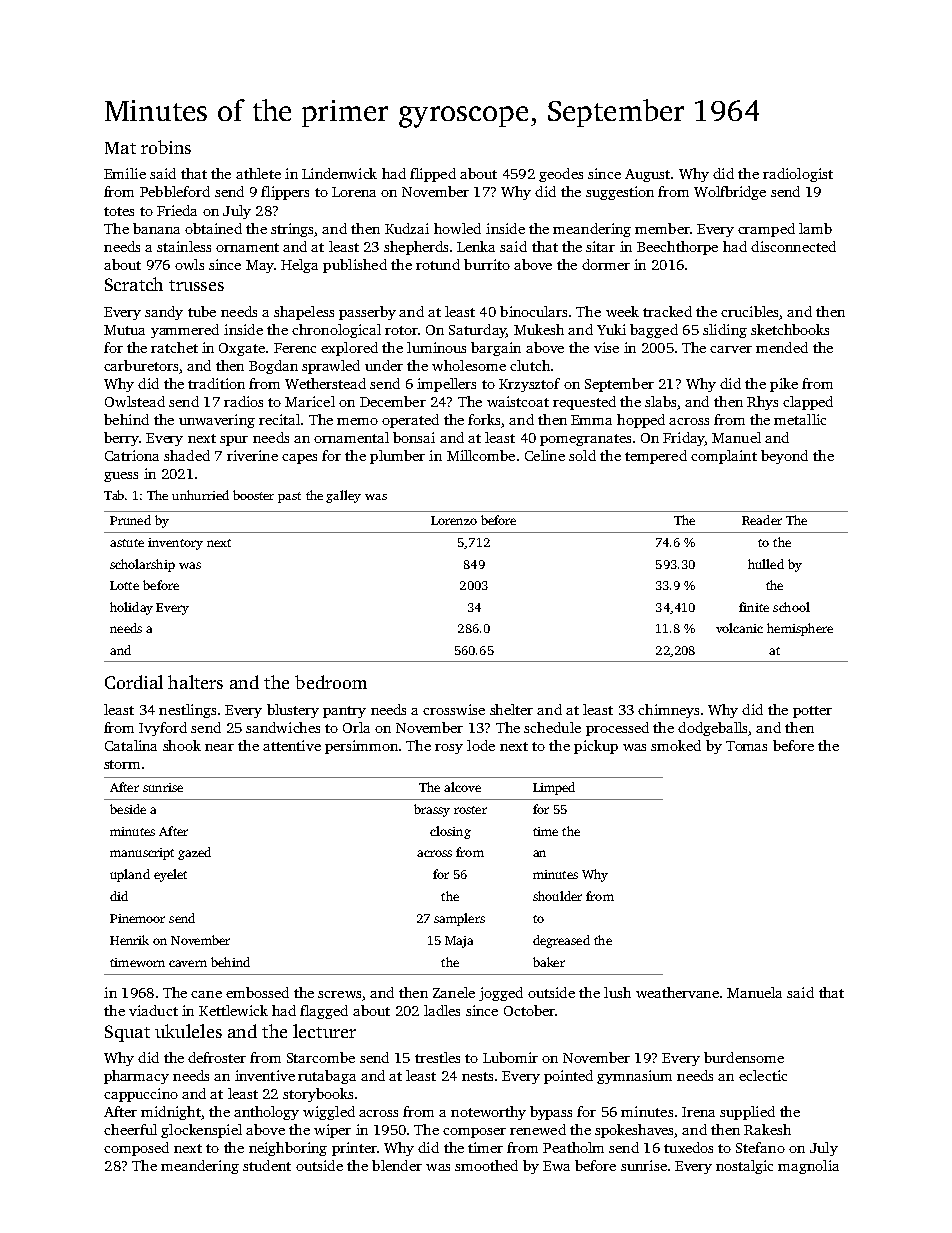 This screenshot has height=1233, width=952. Describe the element at coordinates (136, 1149) in the screenshot. I see `composed` at that location.
